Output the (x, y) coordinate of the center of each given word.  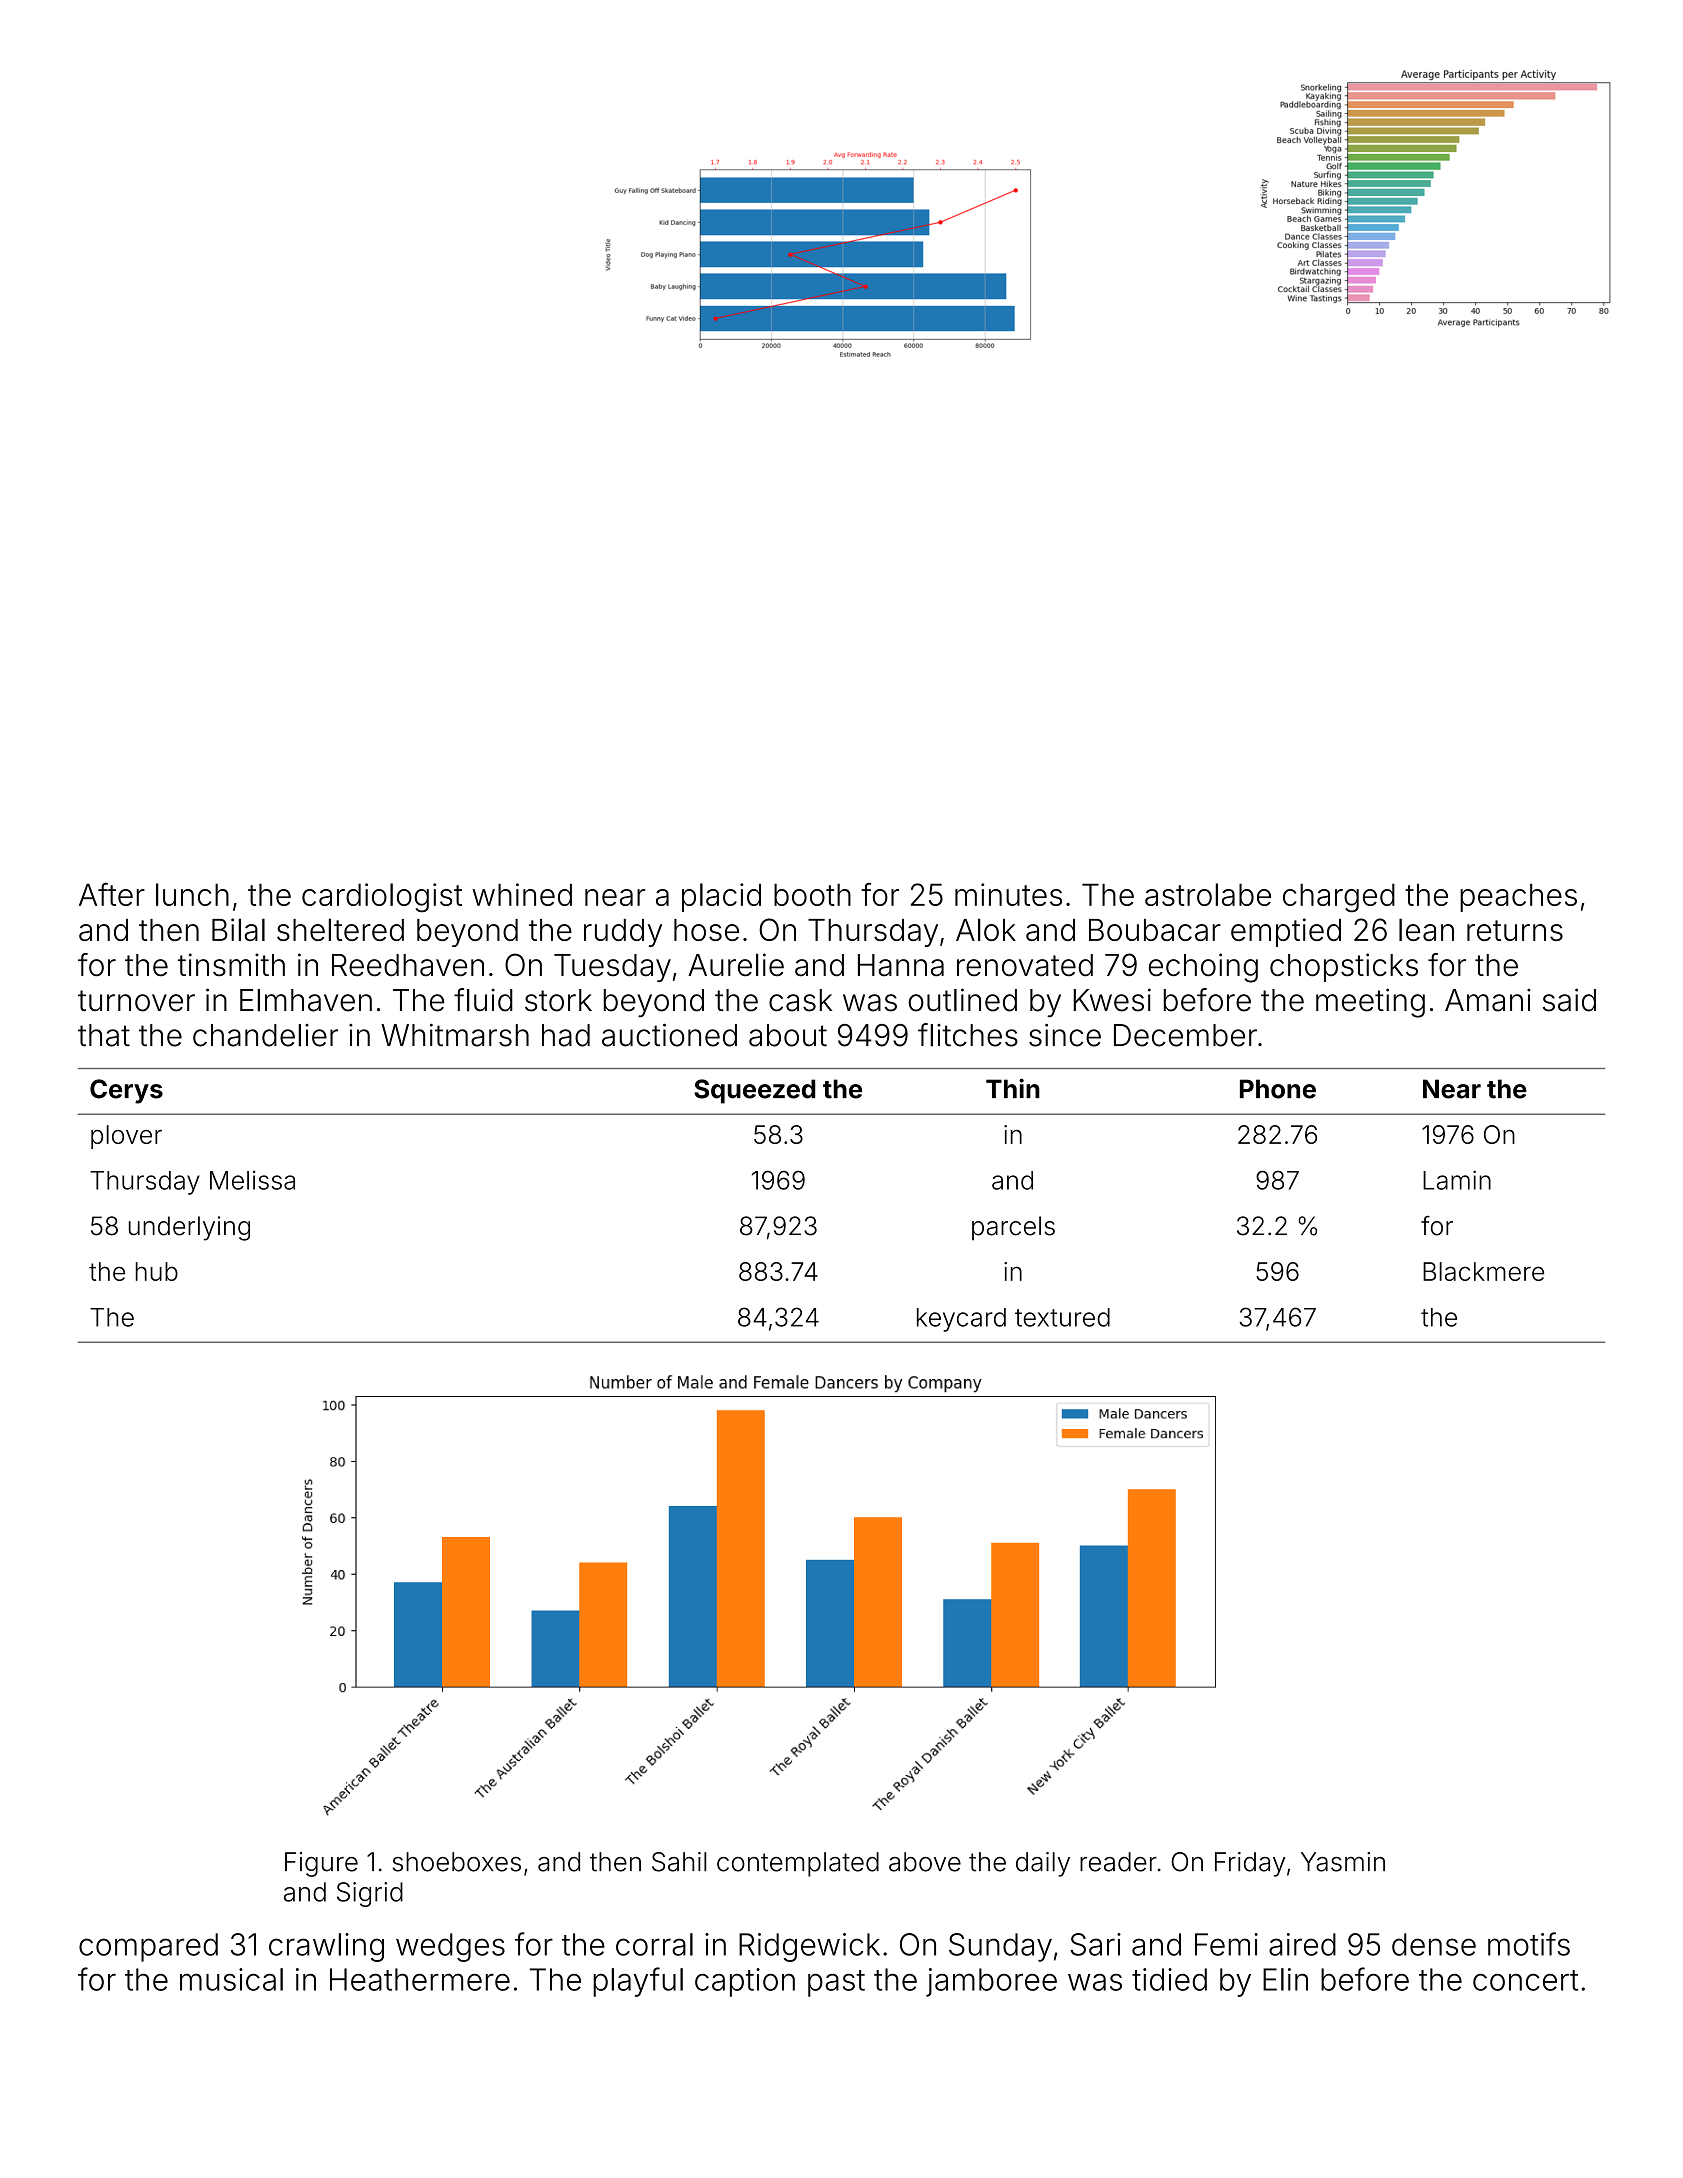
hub (157, 1271)
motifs (1529, 1944)
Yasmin (1343, 1862)
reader (1118, 1862)
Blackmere (1483, 1271)
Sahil (679, 1862)
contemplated (798, 1864)
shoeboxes (457, 1862)
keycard (961, 1320)
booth (812, 894)
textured (1062, 1317)
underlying (189, 1228)
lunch (192, 894)
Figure (321, 1864)
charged (1339, 898)
